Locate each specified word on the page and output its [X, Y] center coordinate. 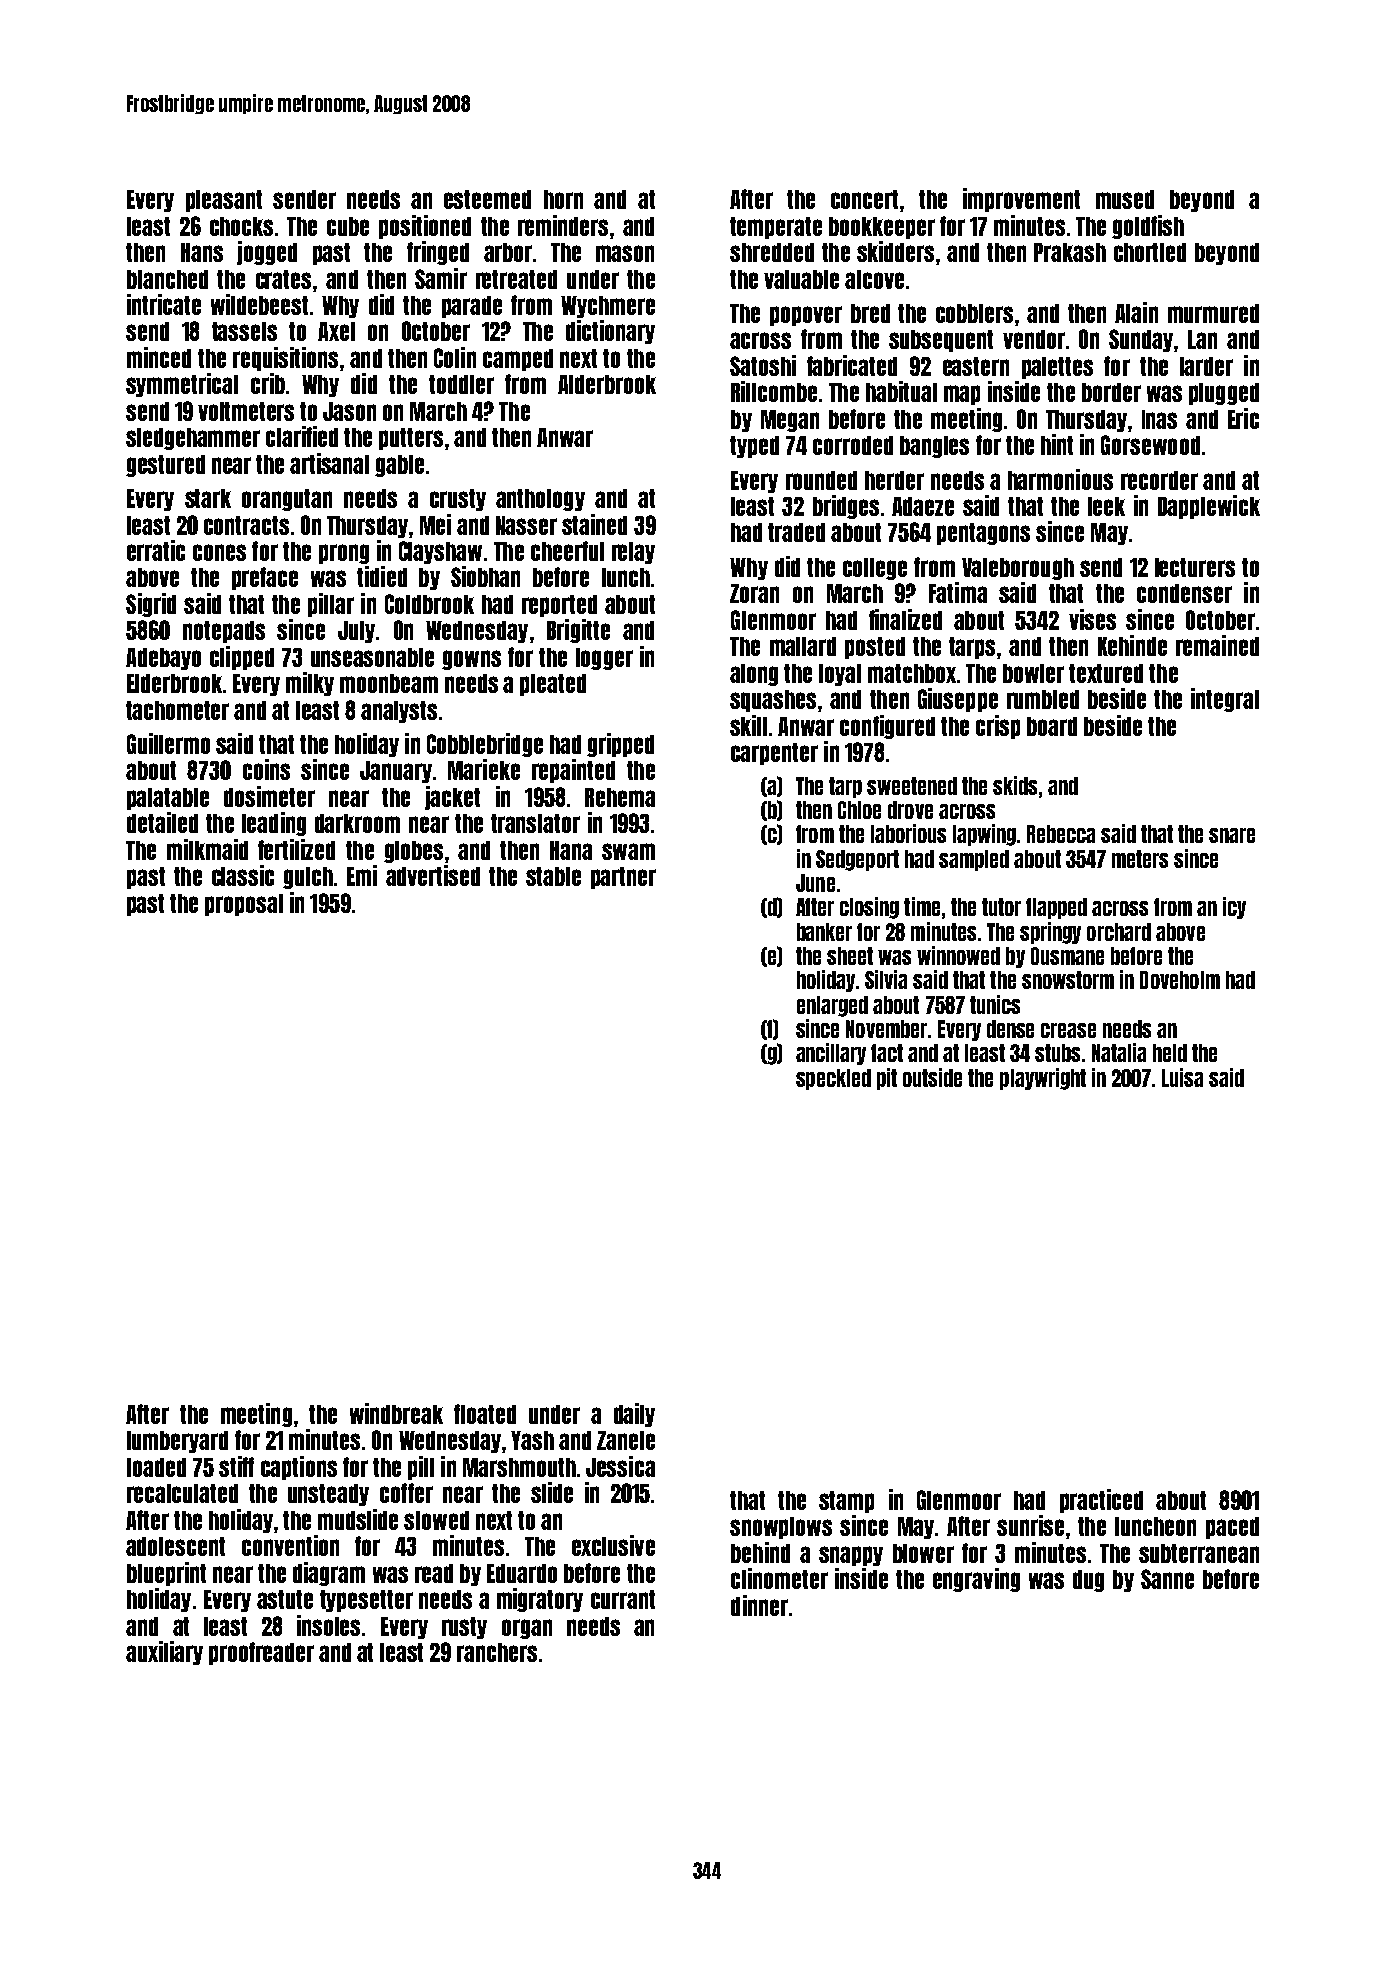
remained [1217, 645]
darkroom [357, 823]
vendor [1034, 339]
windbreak [396, 1413]
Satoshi [763, 365]
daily [634, 1415]
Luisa [1182, 1077]
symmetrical [182, 385]
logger [604, 659]
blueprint [166, 1574]
